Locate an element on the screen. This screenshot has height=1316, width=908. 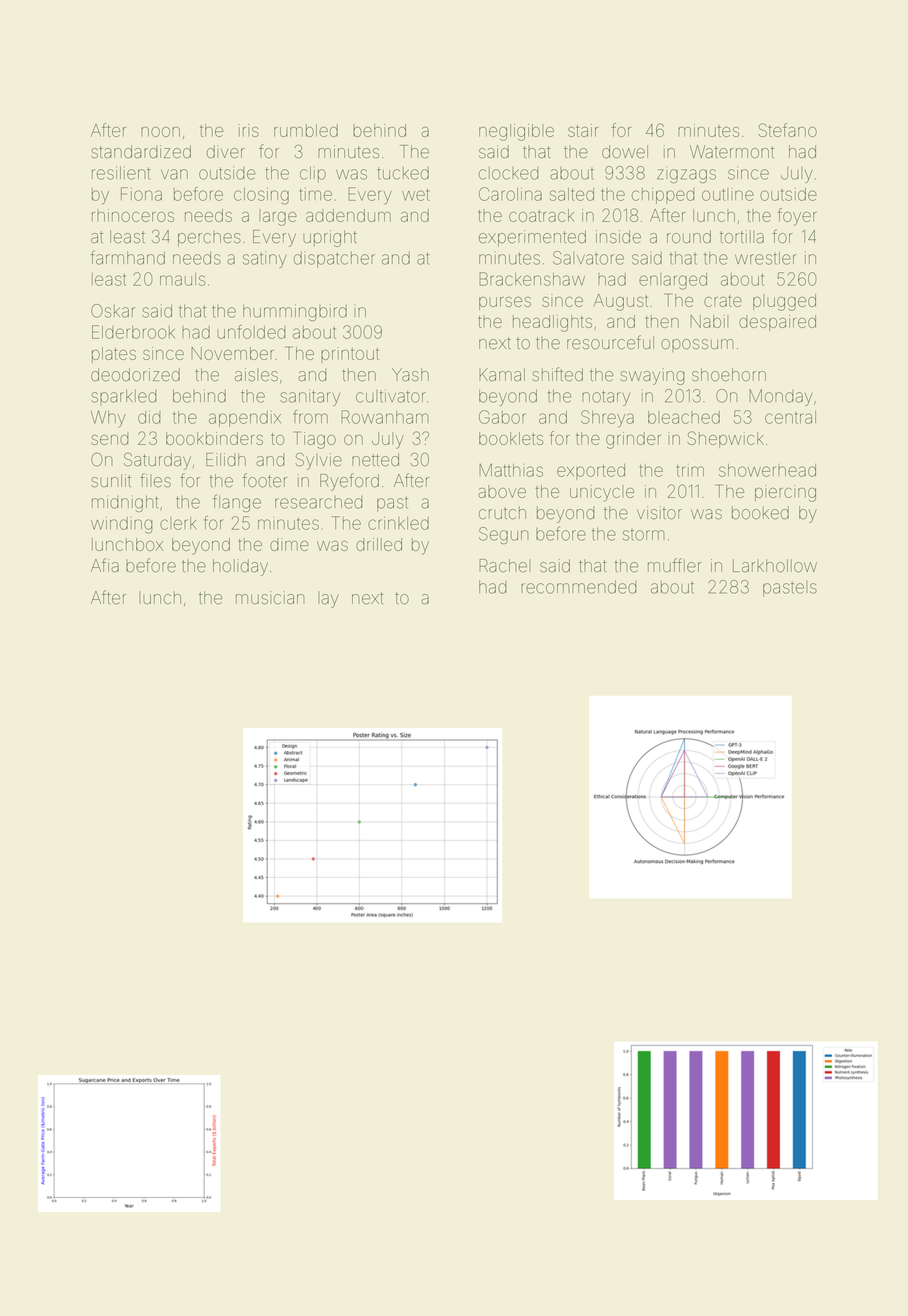
stair is located at coordinates (583, 130).
